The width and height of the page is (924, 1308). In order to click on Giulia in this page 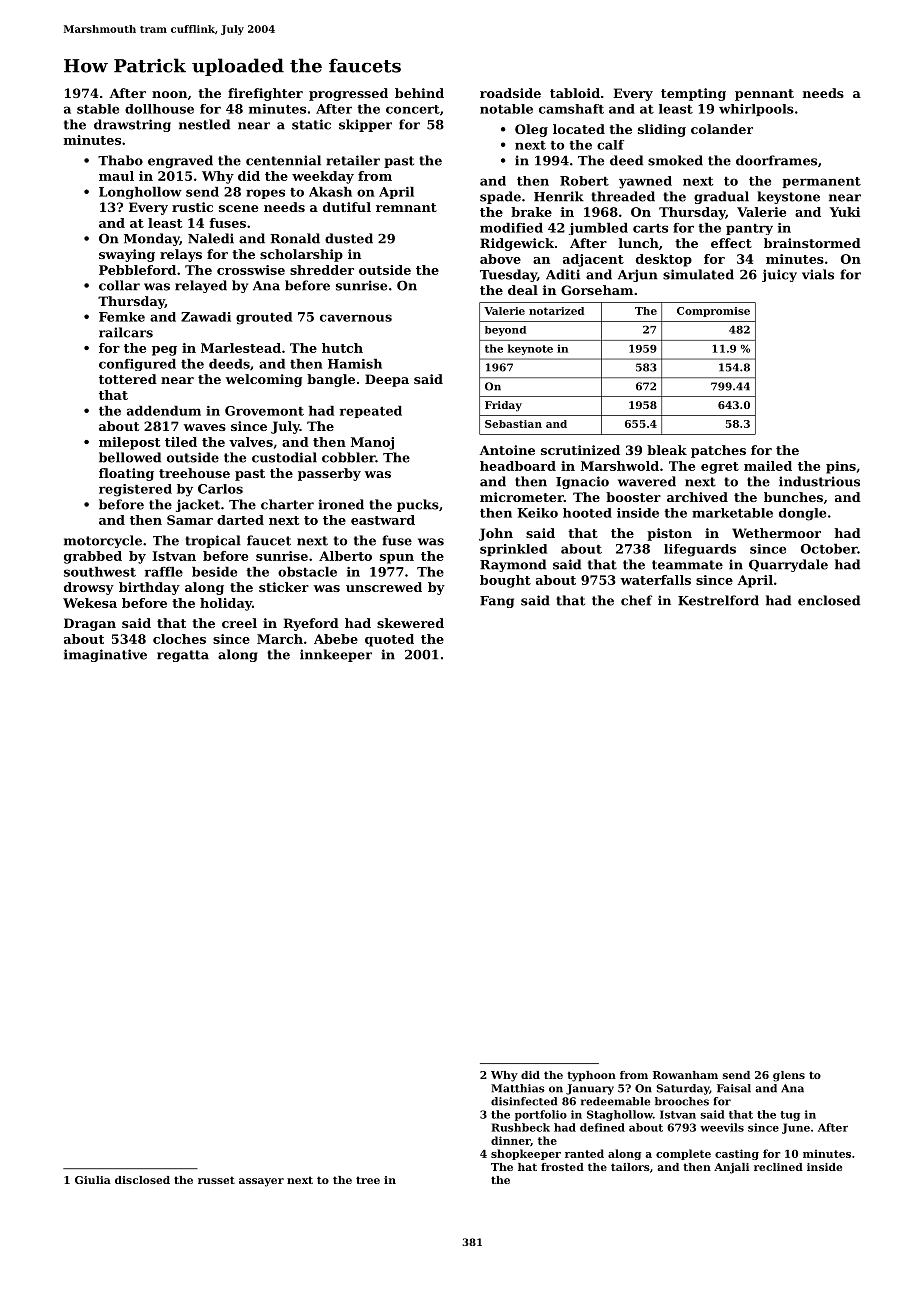, I will do `click(93, 1180)`.
